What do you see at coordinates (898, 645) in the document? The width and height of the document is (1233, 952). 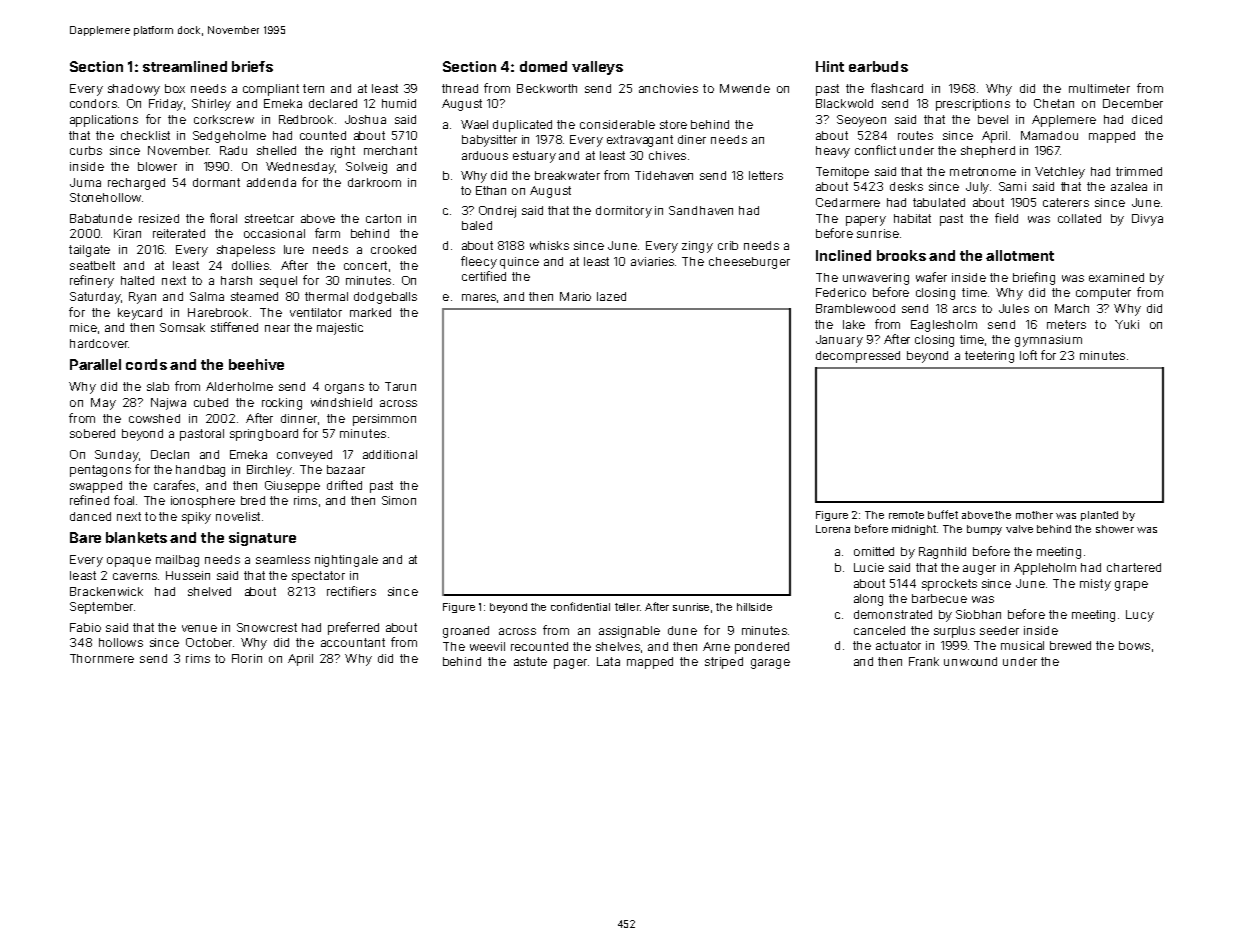 I see `actuator` at bounding box center [898, 645].
